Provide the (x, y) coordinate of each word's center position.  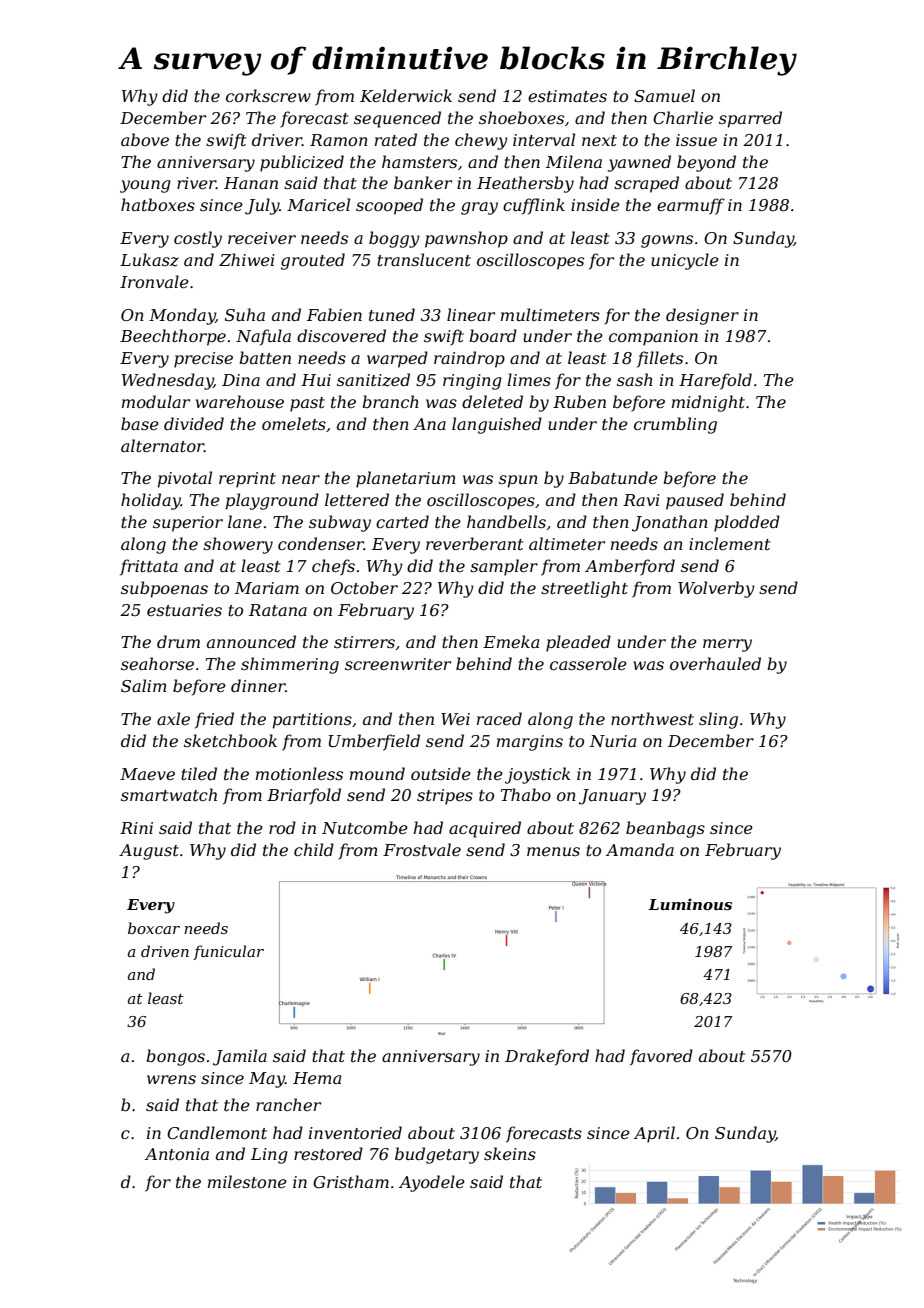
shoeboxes (521, 117)
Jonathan (670, 523)
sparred (750, 119)
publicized (302, 163)
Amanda (640, 849)
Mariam (267, 588)
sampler (504, 567)
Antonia (177, 1154)
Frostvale (422, 849)
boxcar (154, 928)
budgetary (437, 1155)
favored (661, 1057)
